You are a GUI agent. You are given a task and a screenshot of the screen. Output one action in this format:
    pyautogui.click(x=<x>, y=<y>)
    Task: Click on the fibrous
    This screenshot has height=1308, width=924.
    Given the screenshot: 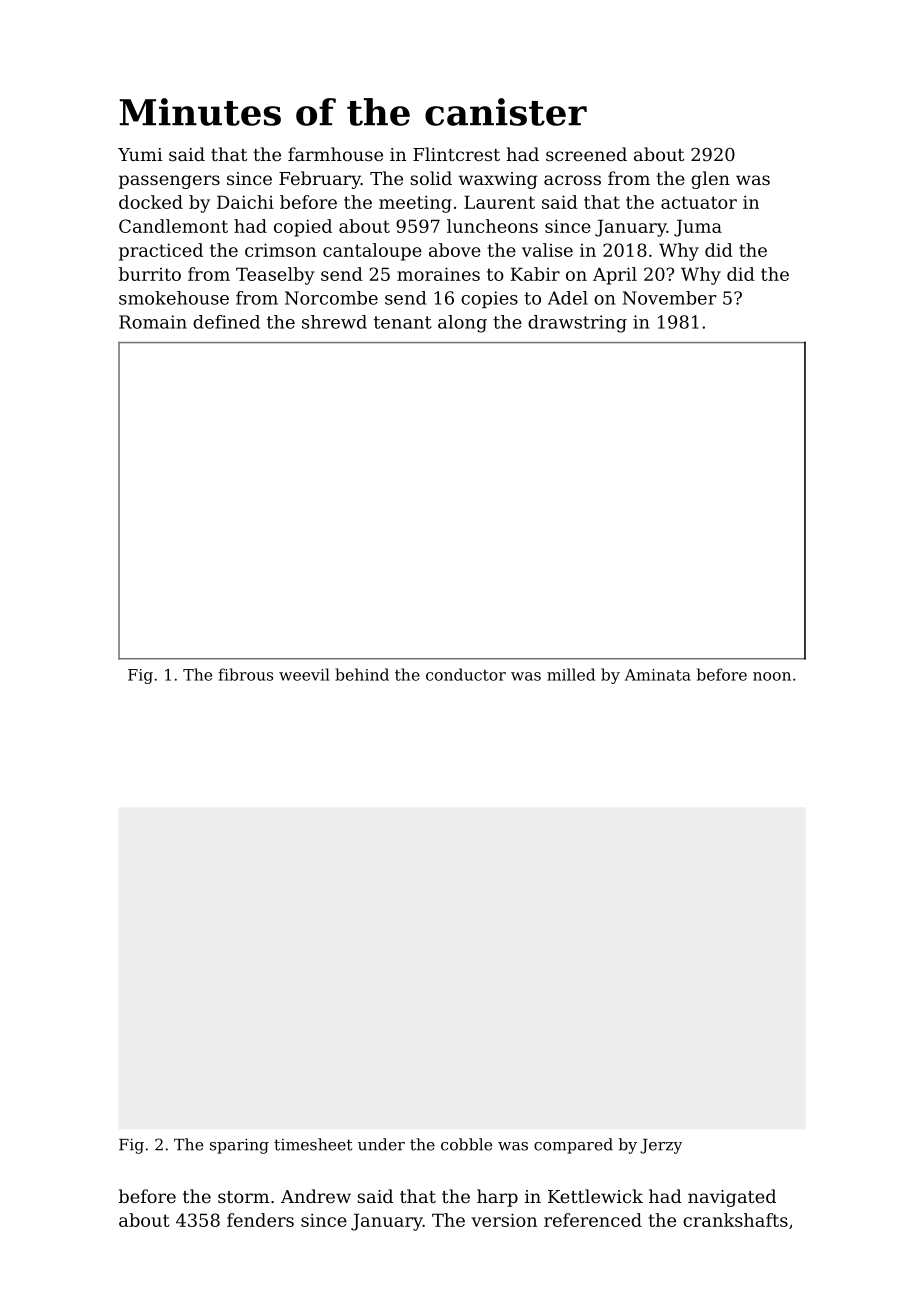 What is the action you would take?
    pyautogui.click(x=245, y=674)
